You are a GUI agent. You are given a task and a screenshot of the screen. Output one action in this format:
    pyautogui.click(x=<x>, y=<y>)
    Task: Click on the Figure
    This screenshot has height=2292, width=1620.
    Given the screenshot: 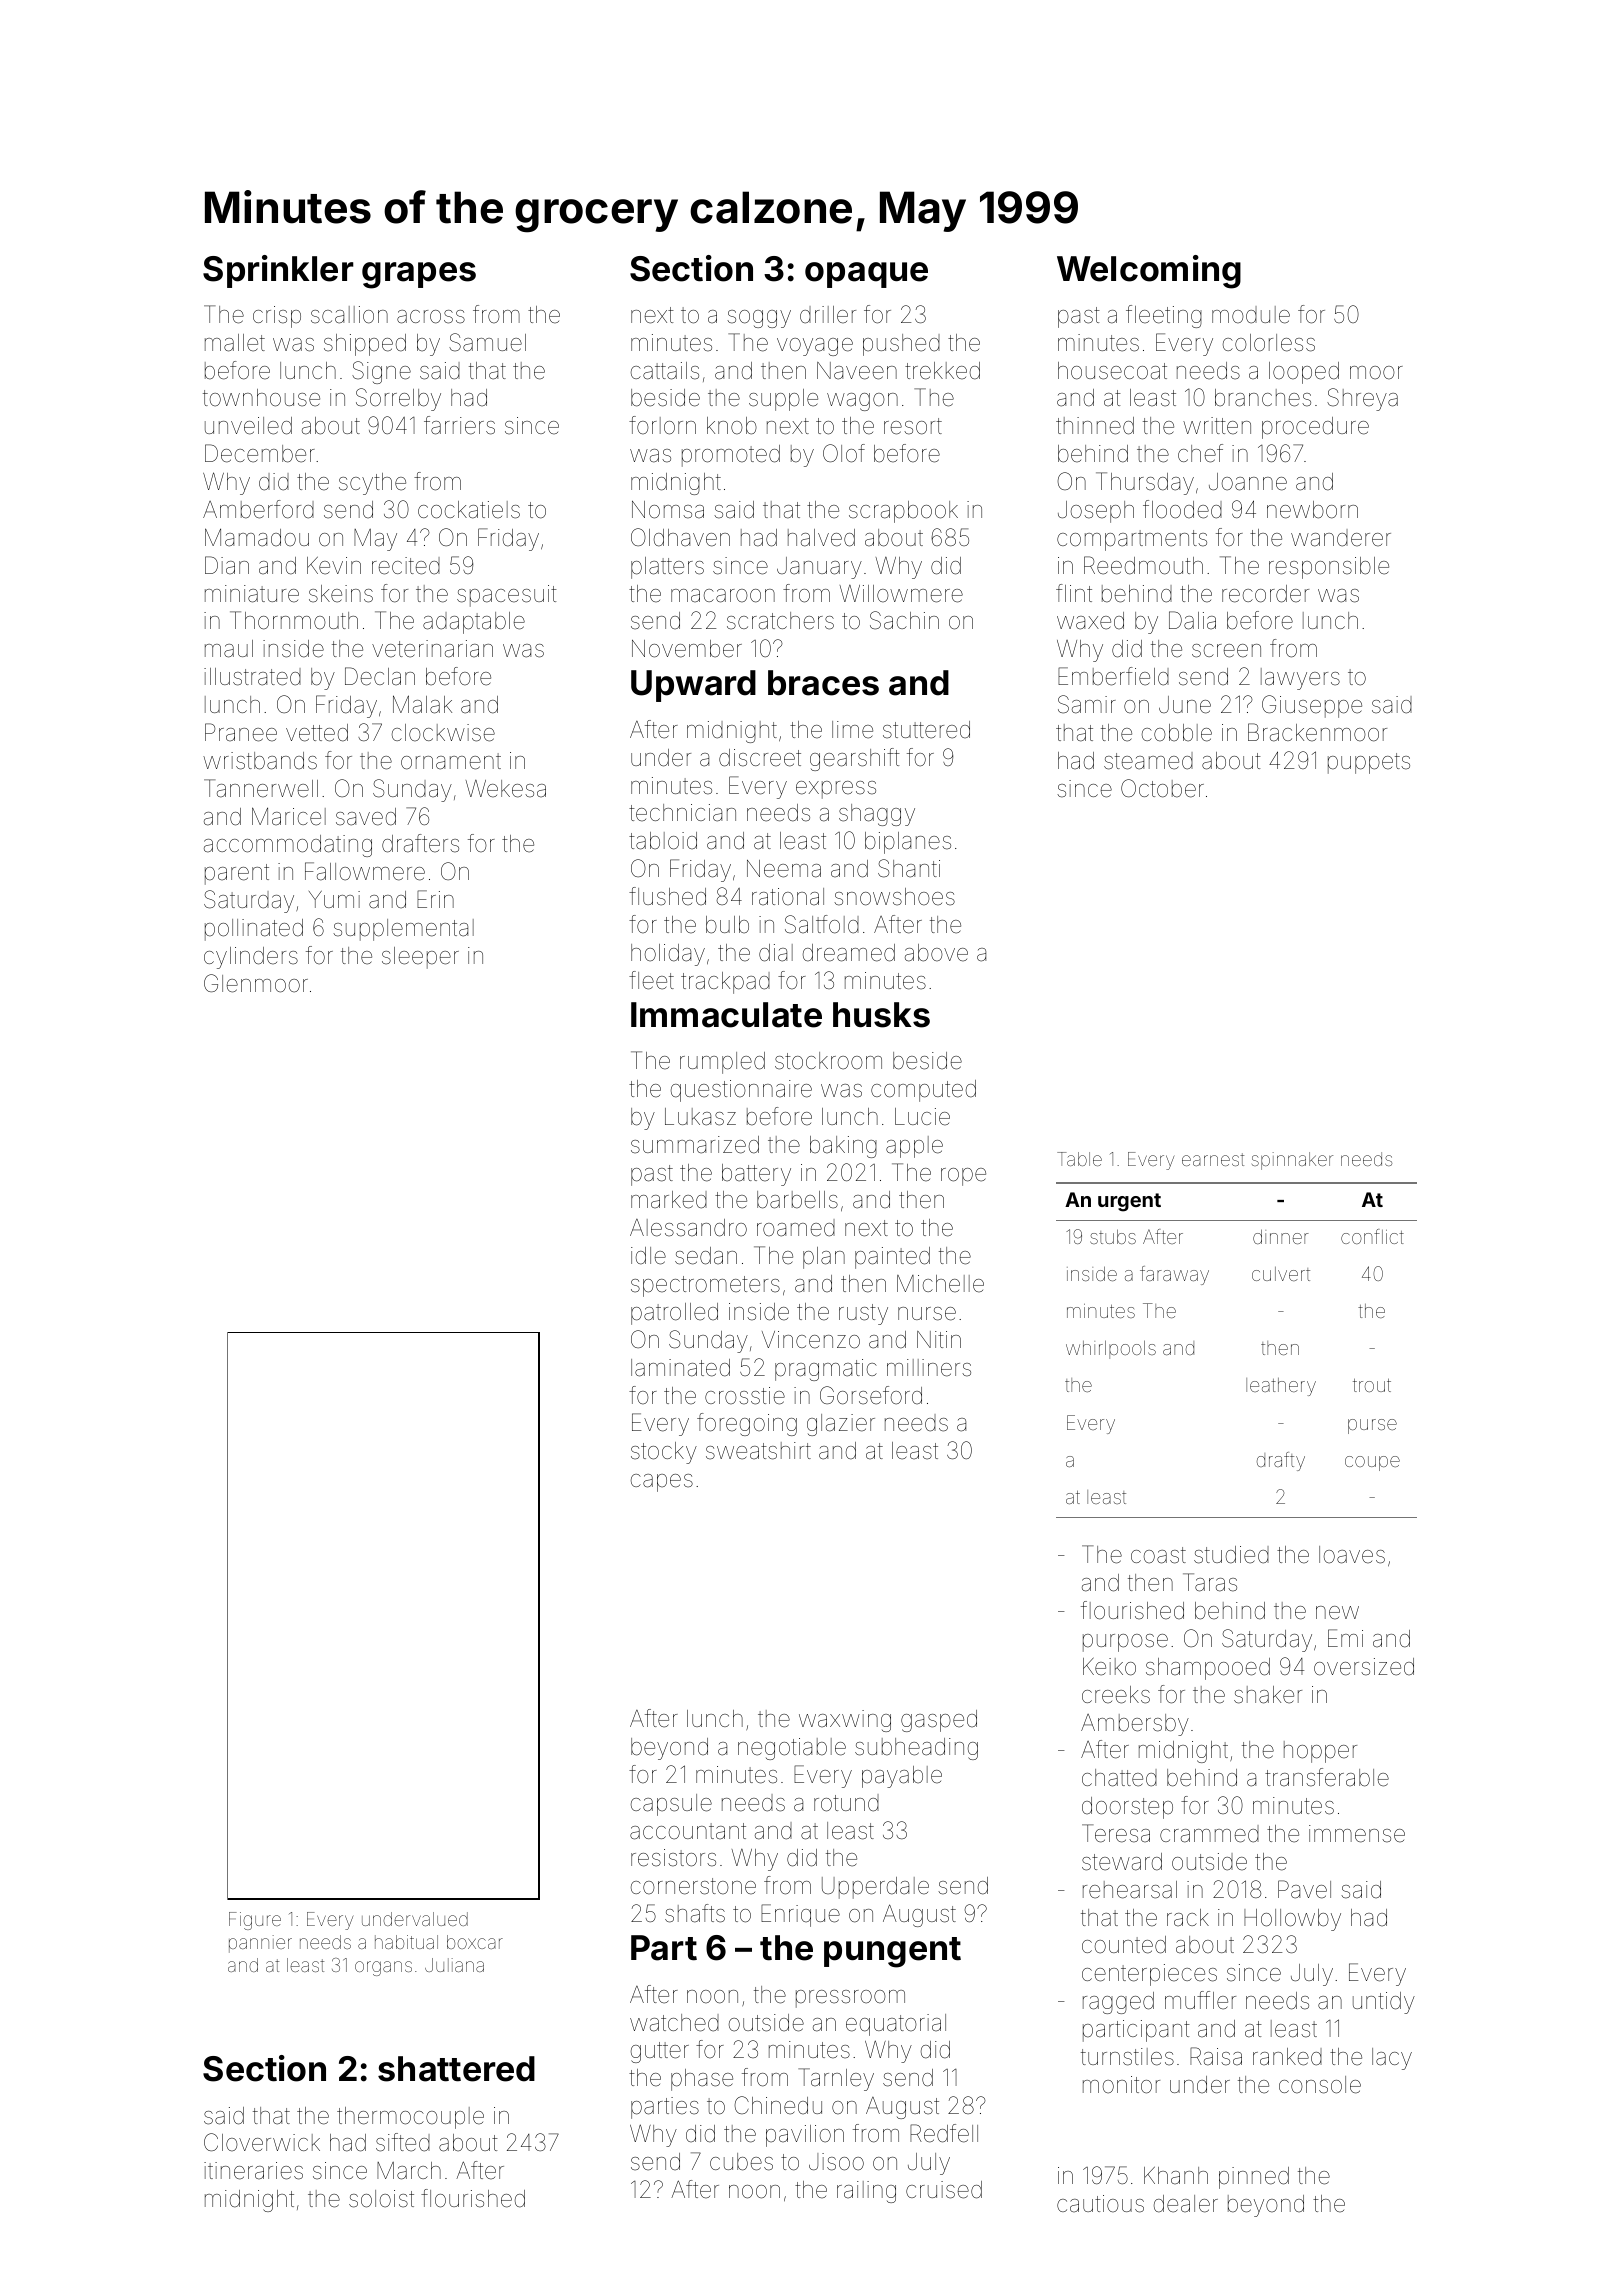 What is the action you would take?
    pyautogui.click(x=255, y=1921)
